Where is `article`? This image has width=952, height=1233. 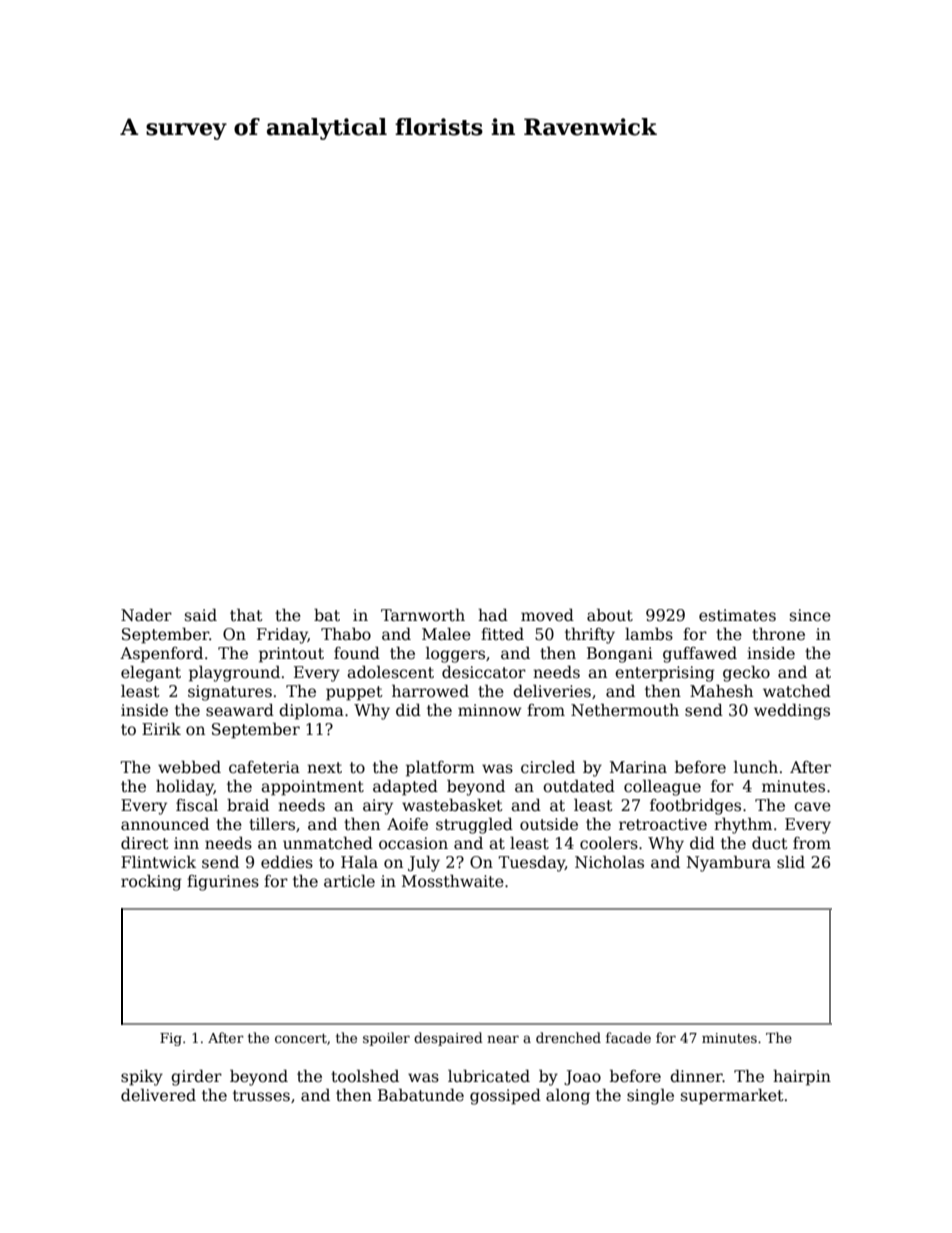 article is located at coordinates (349, 881).
